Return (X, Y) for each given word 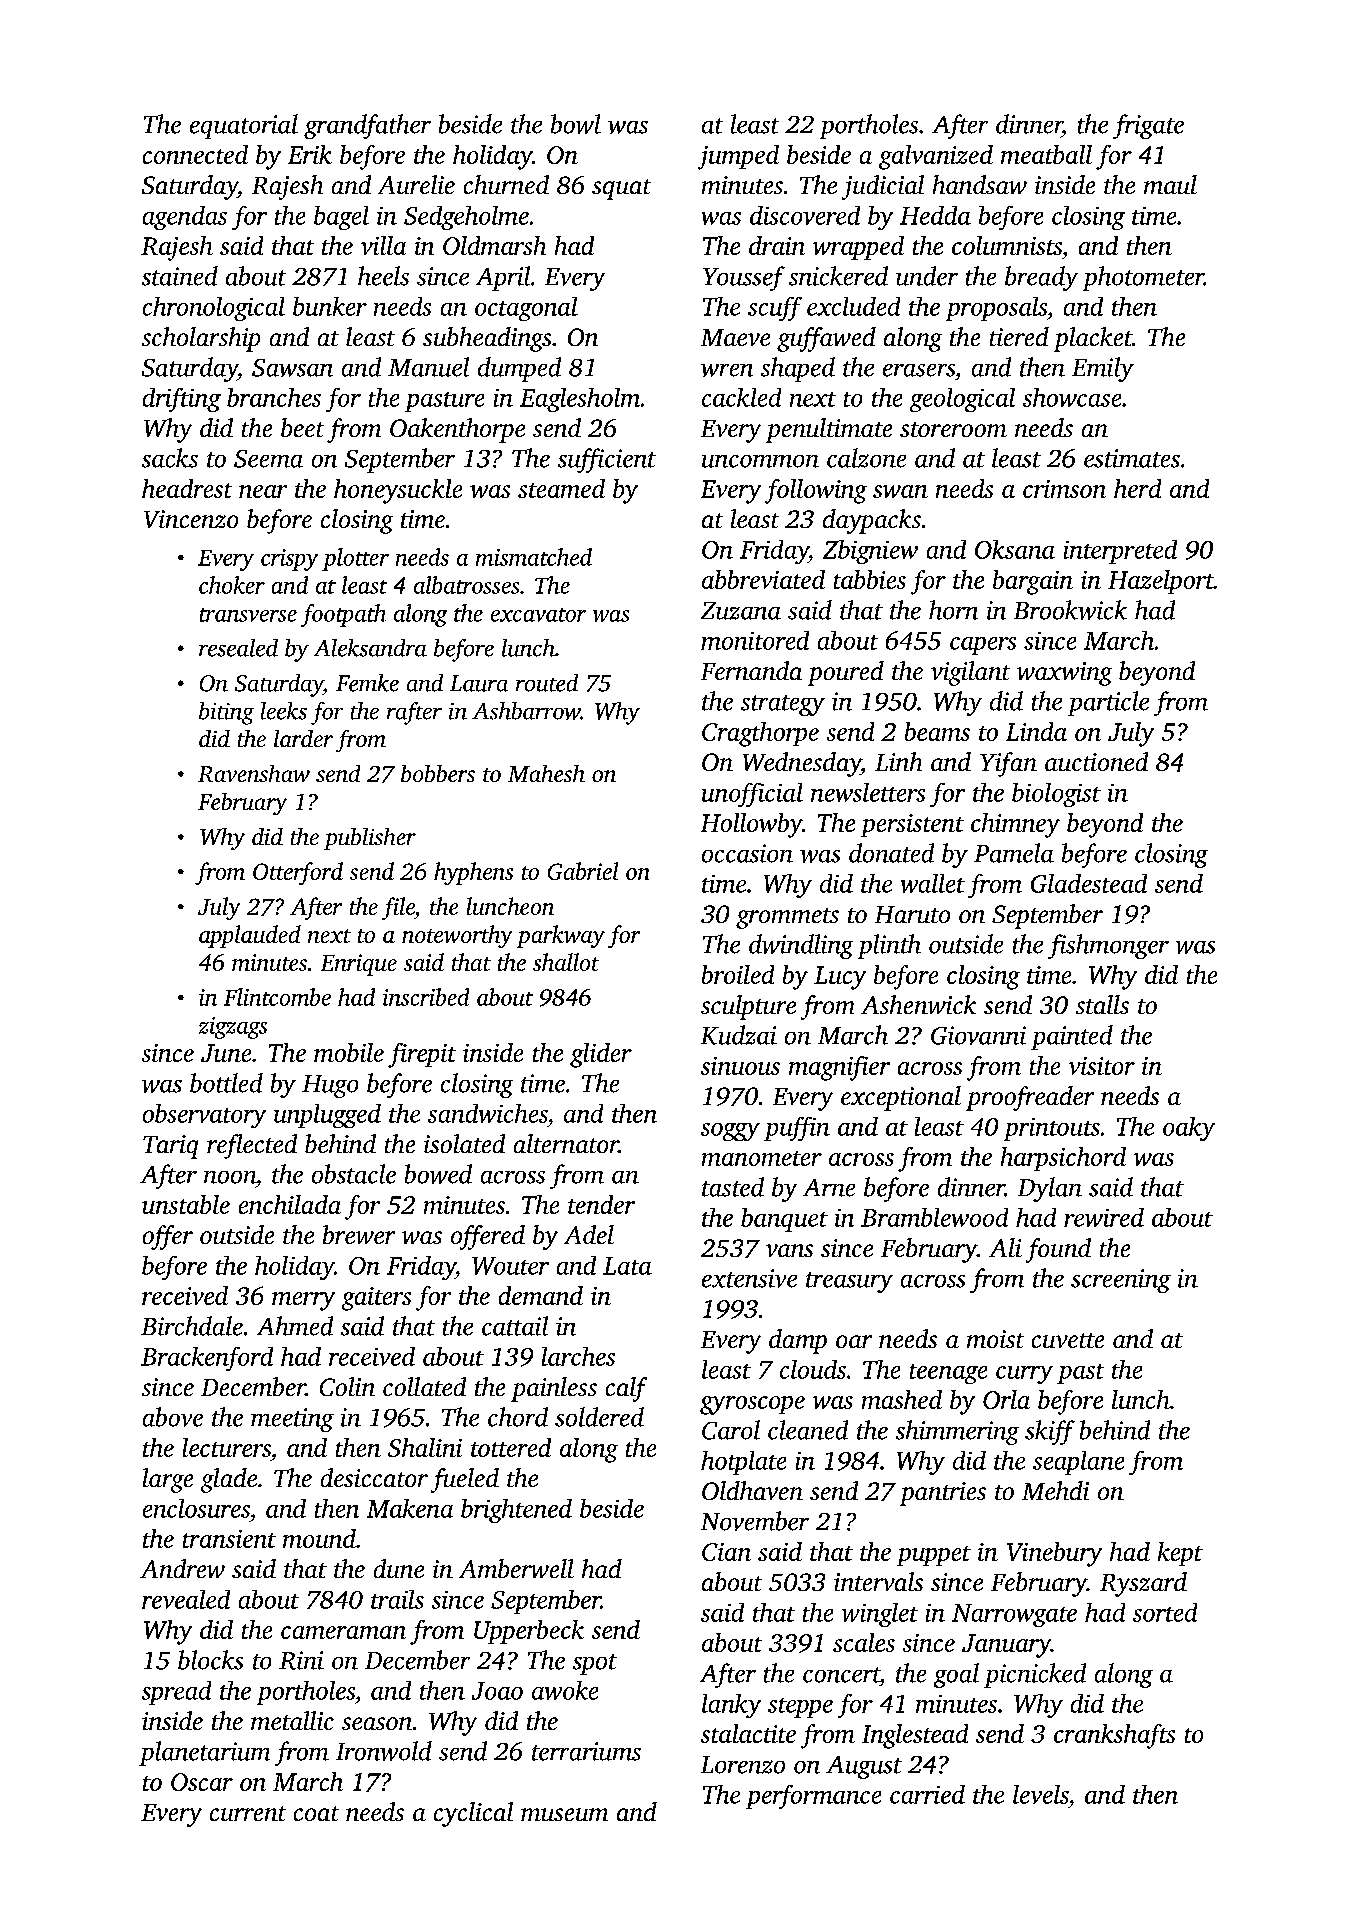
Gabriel (583, 871)
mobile (349, 1052)
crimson (1064, 489)
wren (727, 370)
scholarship (201, 339)
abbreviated (763, 579)
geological (962, 400)
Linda (1036, 731)
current (248, 1813)
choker (232, 585)
